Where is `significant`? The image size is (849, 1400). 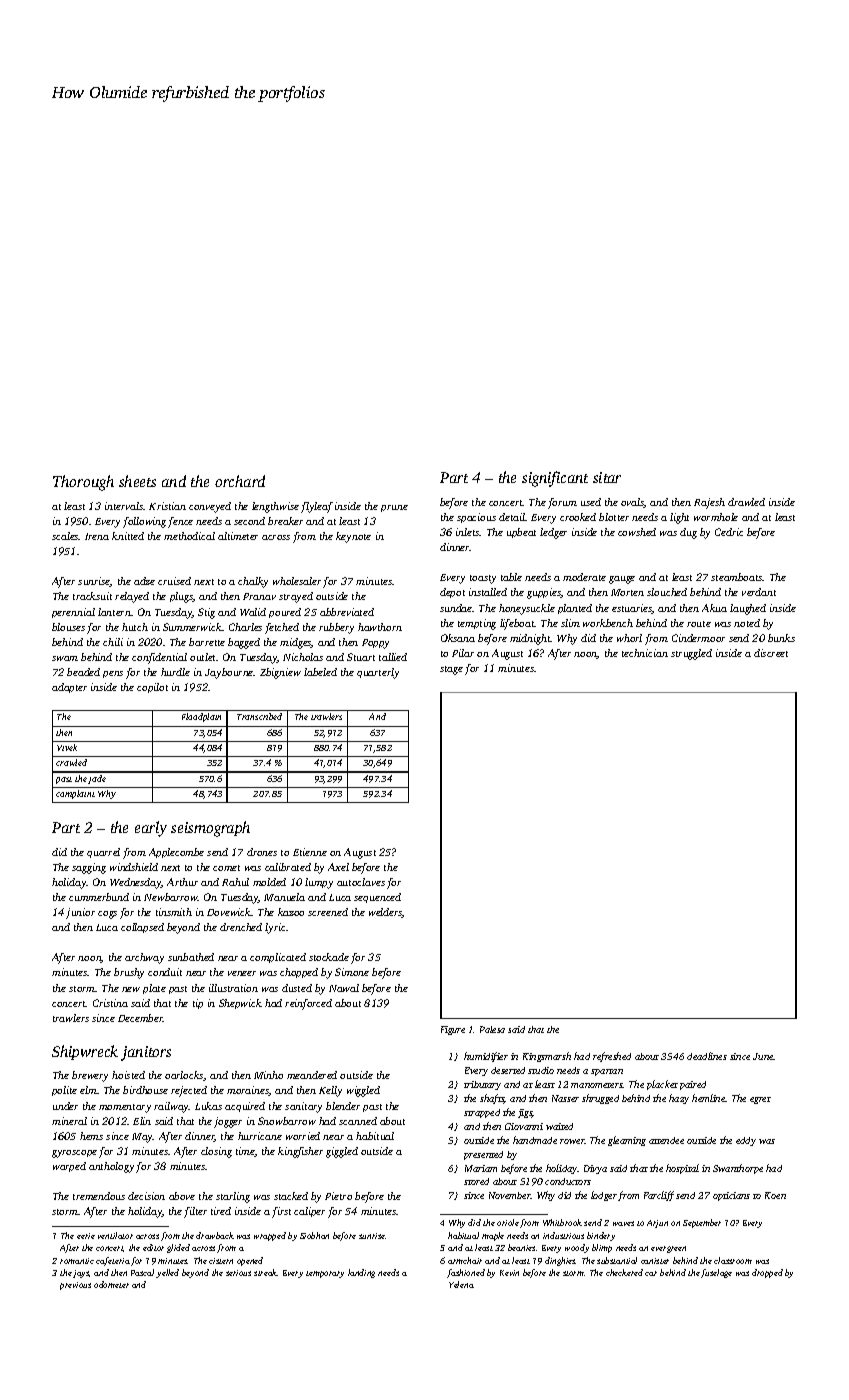 significant is located at coordinates (555, 479).
